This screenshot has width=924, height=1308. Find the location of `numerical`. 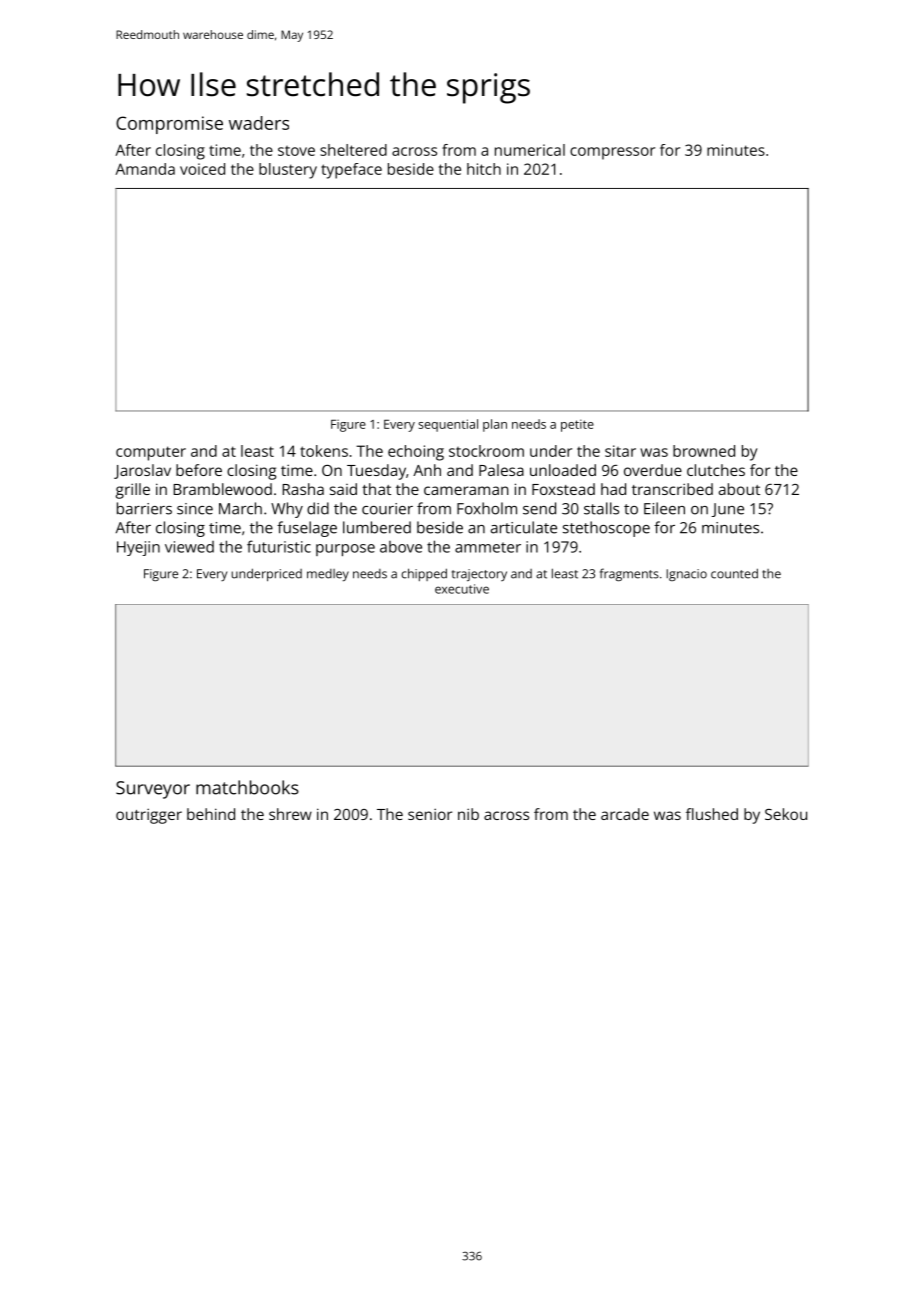

numerical is located at coordinates (530, 150).
